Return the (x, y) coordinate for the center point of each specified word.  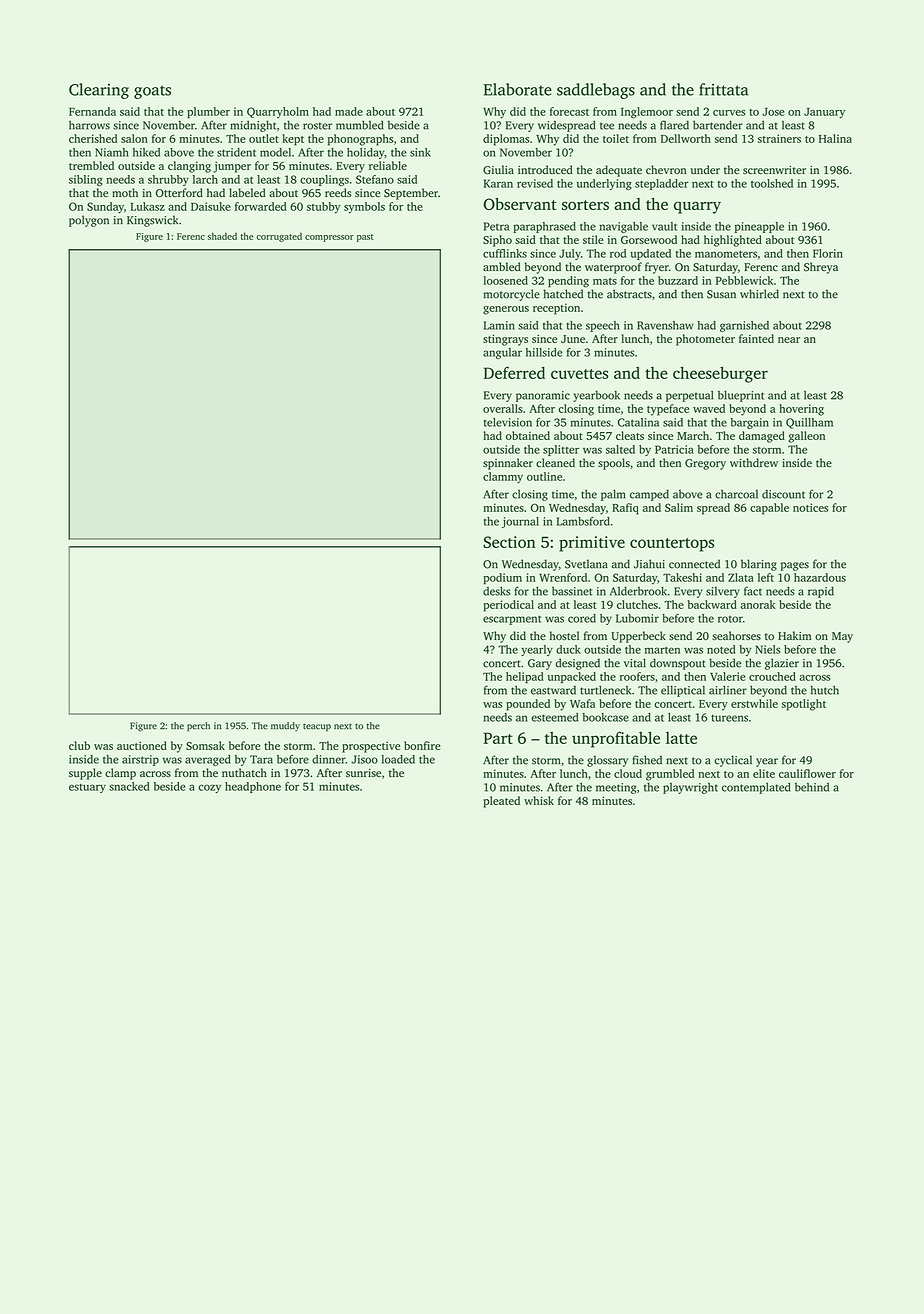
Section (509, 542)
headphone (253, 787)
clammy (503, 478)
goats (152, 92)
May (842, 637)
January (824, 113)
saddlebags (596, 91)
